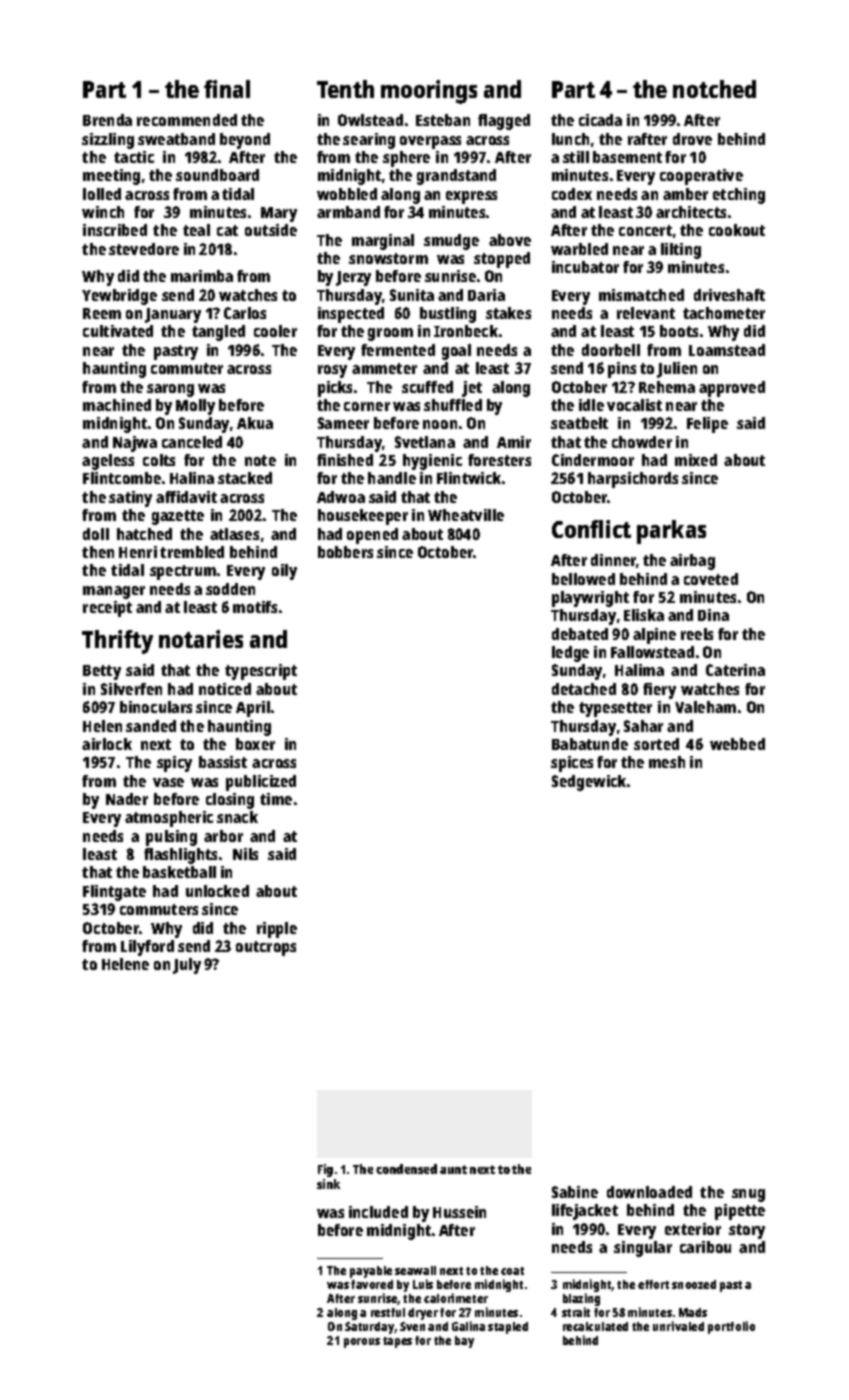  What do you see at coordinates (714, 89) in the screenshot?
I see `notched` at bounding box center [714, 89].
